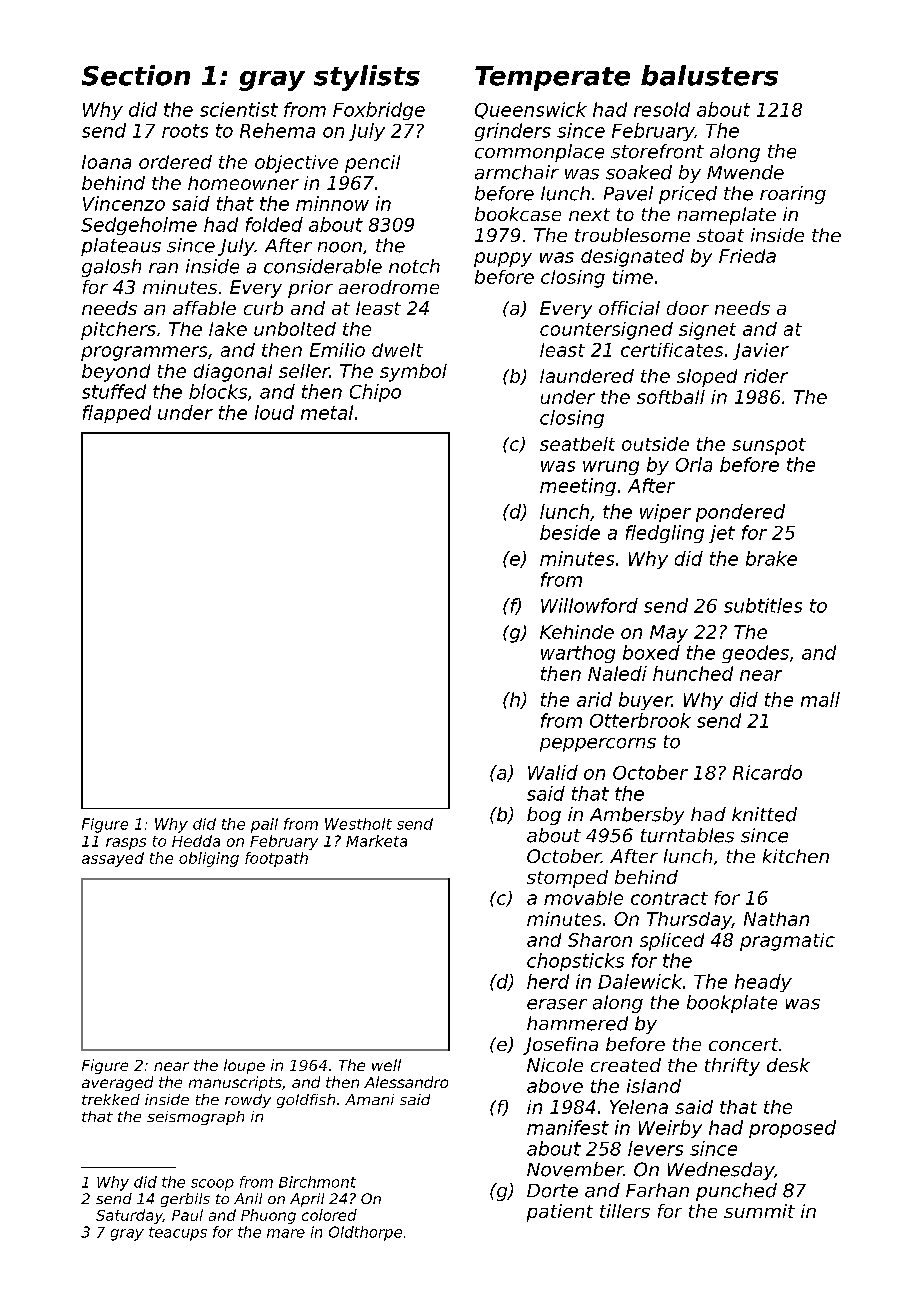 Image resolution: width=924 pixels, height=1308 pixels. I want to click on Temperate, so click(552, 78).
